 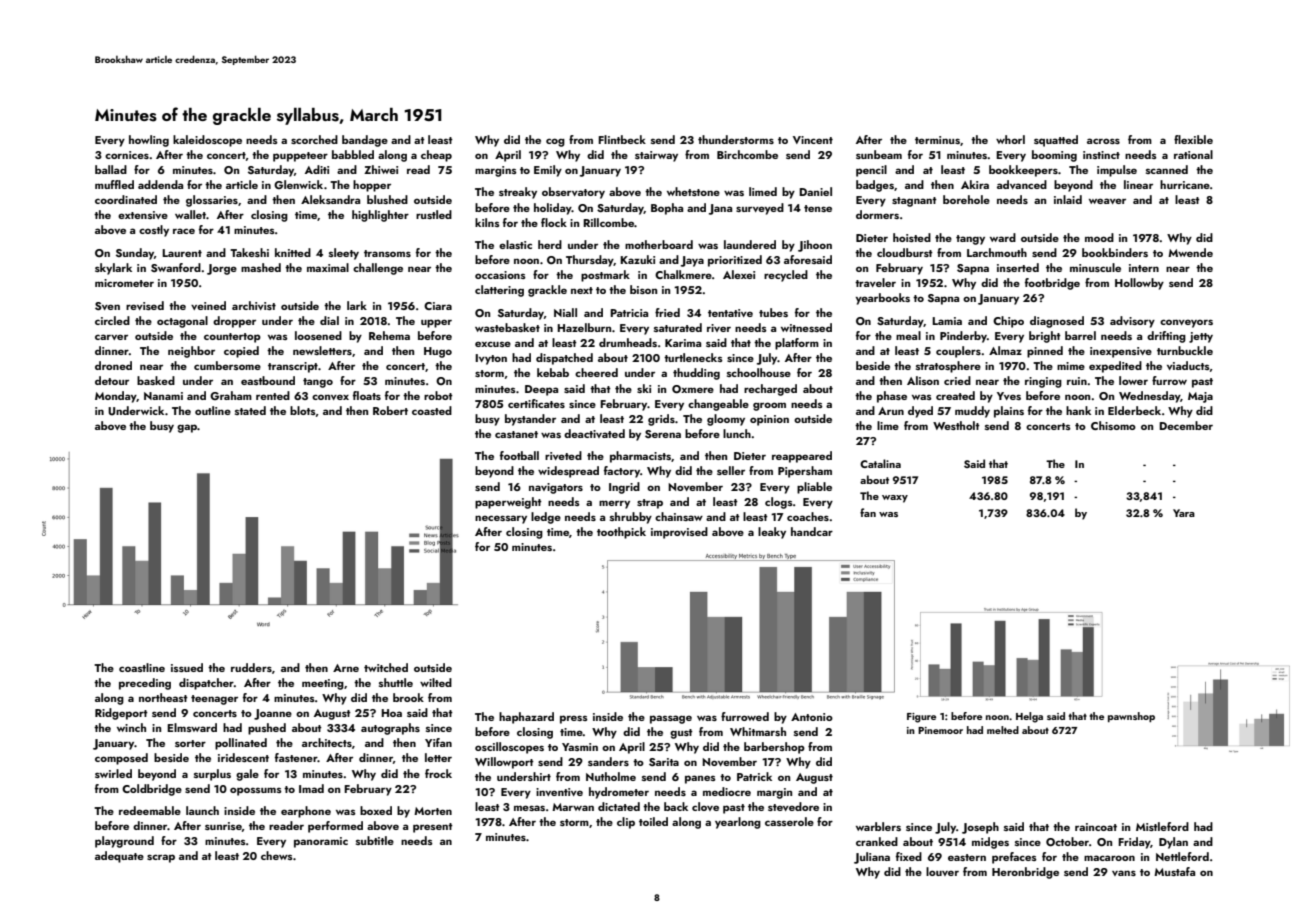 What do you see at coordinates (779, 503) in the screenshot?
I see `clogs` at bounding box center [779, 503].
